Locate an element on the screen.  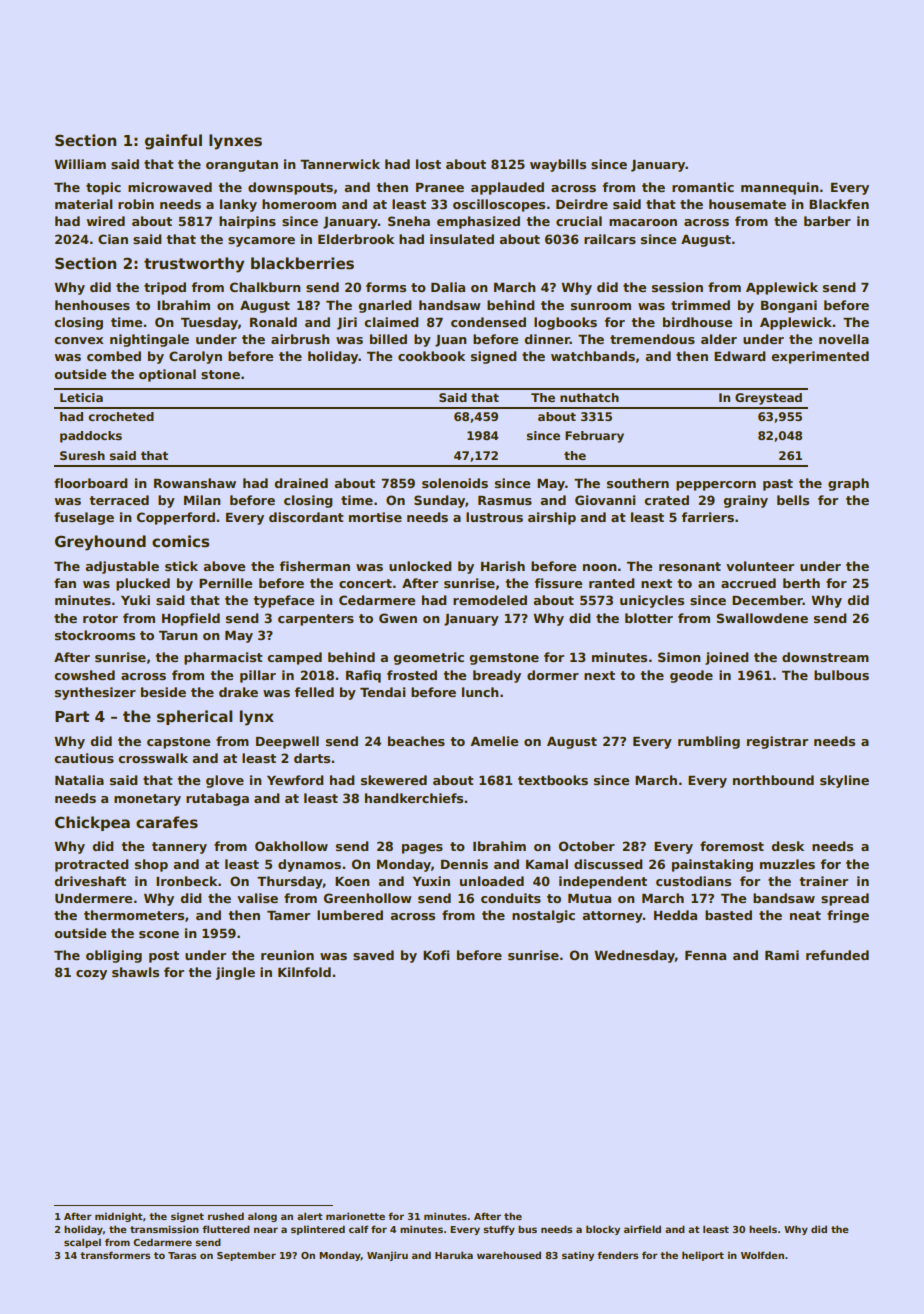
stuffy is located at coordinates (499, 1230).
